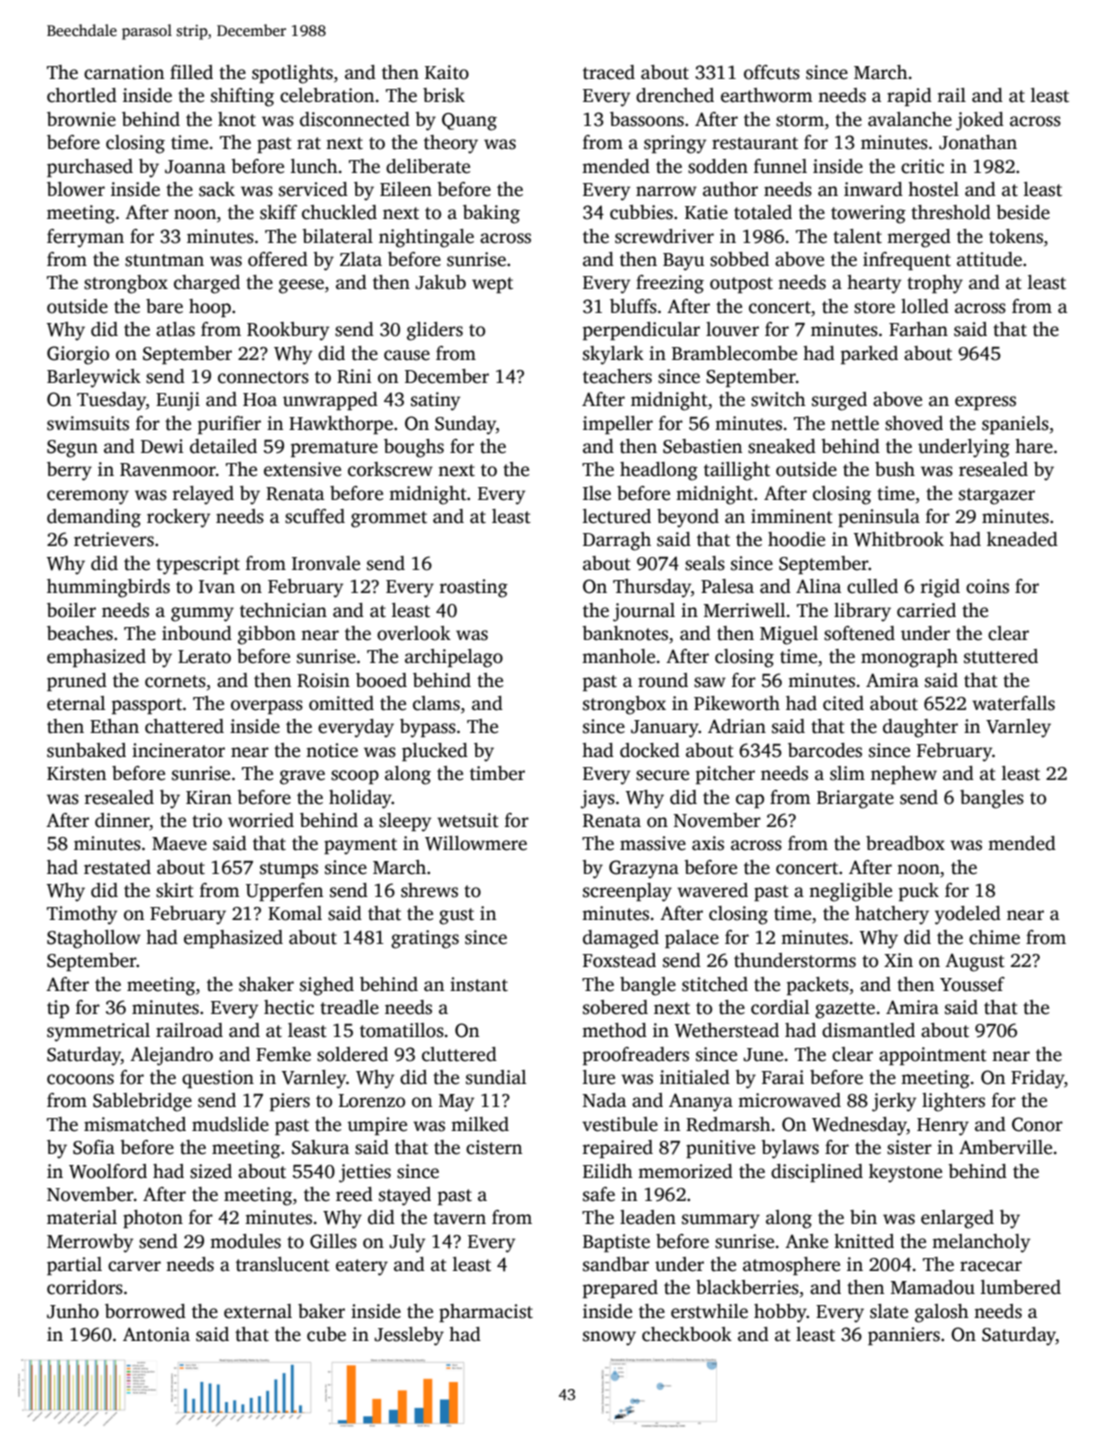  I want to click on spotlights, so click(292, 74).
